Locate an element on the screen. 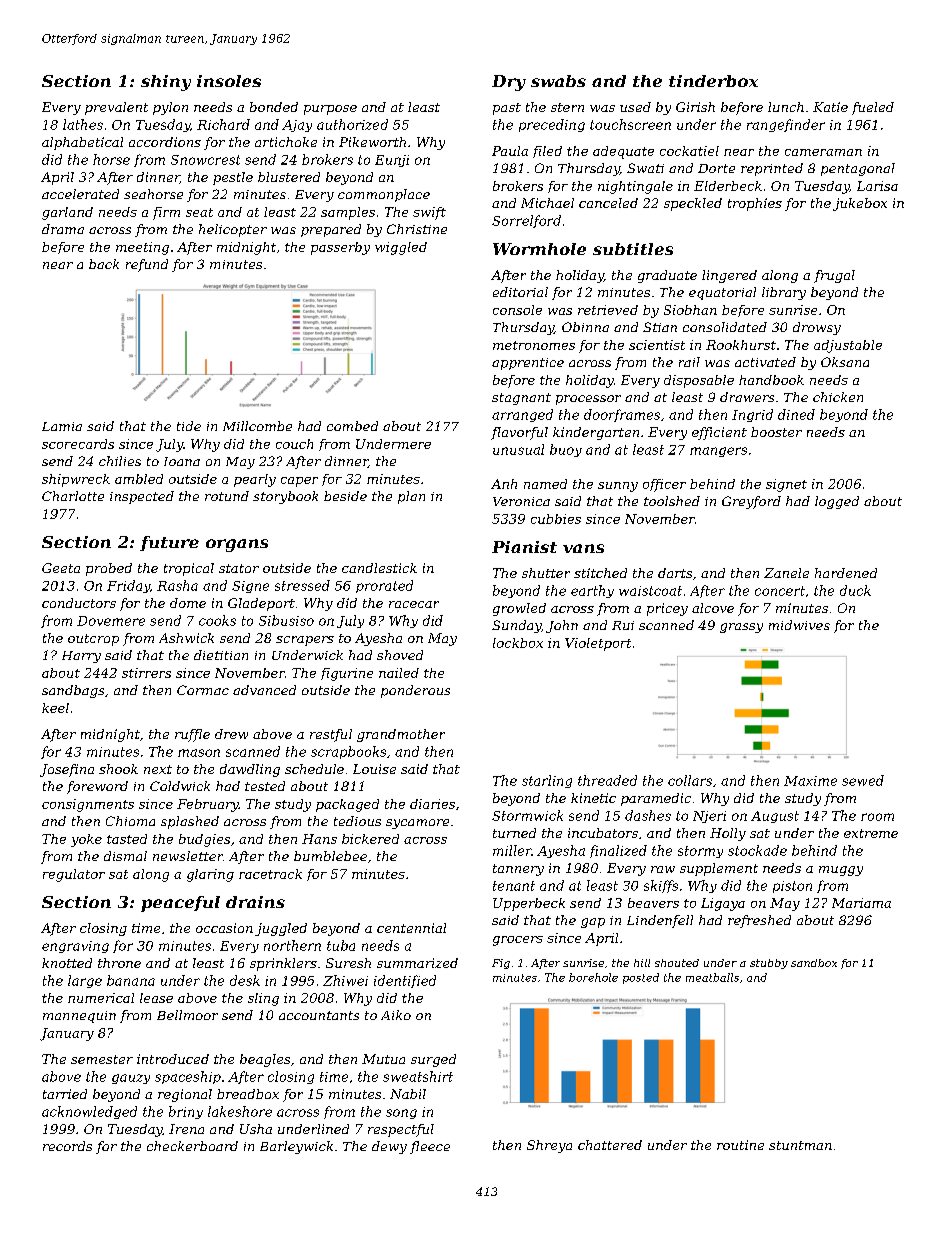 The width and height of the screenshot is (952, 1233). fueled is located at coordinates (873, 108).
